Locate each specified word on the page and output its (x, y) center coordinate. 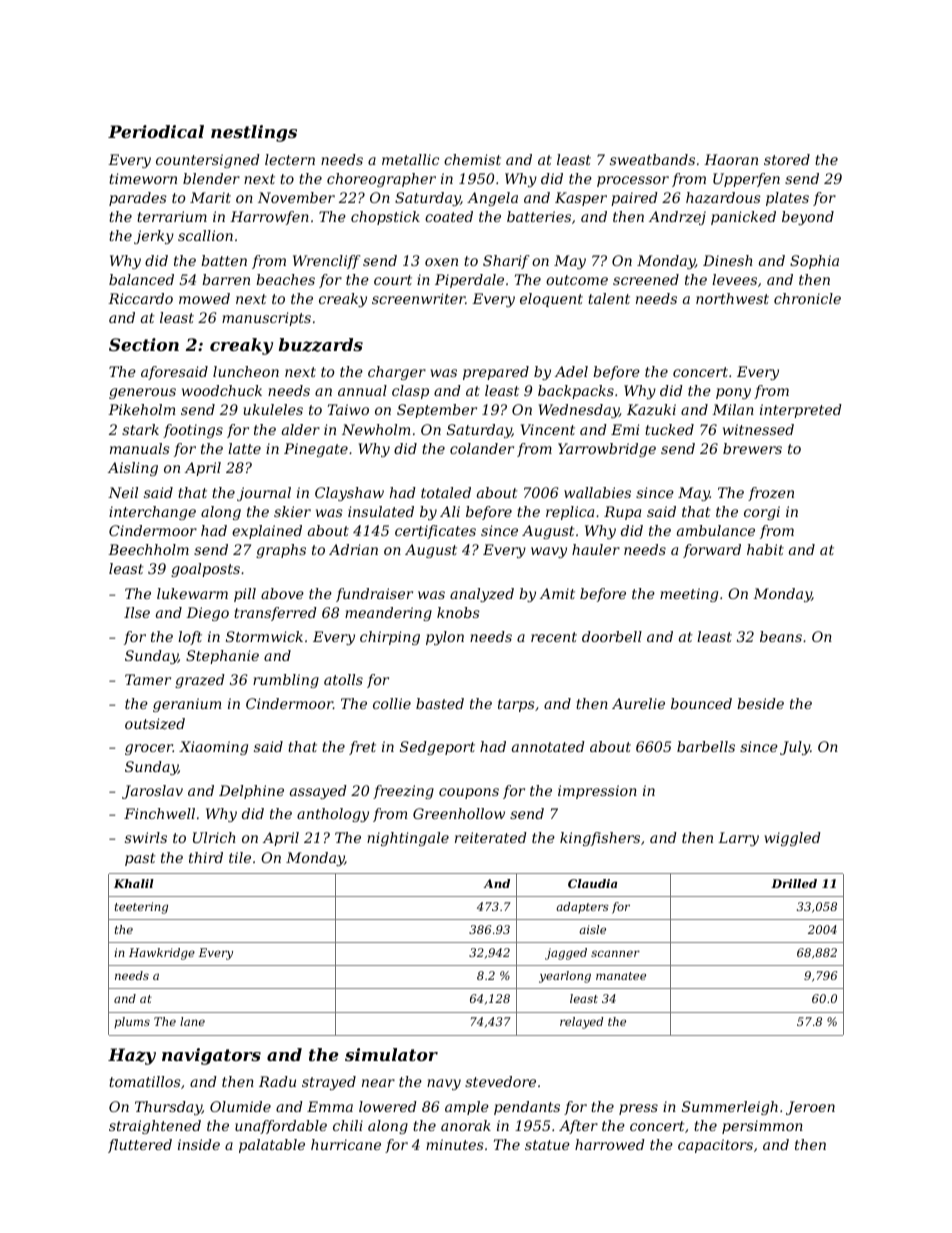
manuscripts (266, 319)
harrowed (610, 1144)
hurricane (346, 1144)
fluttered (140, 1146)
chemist (472, 159)
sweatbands (652, 159)
